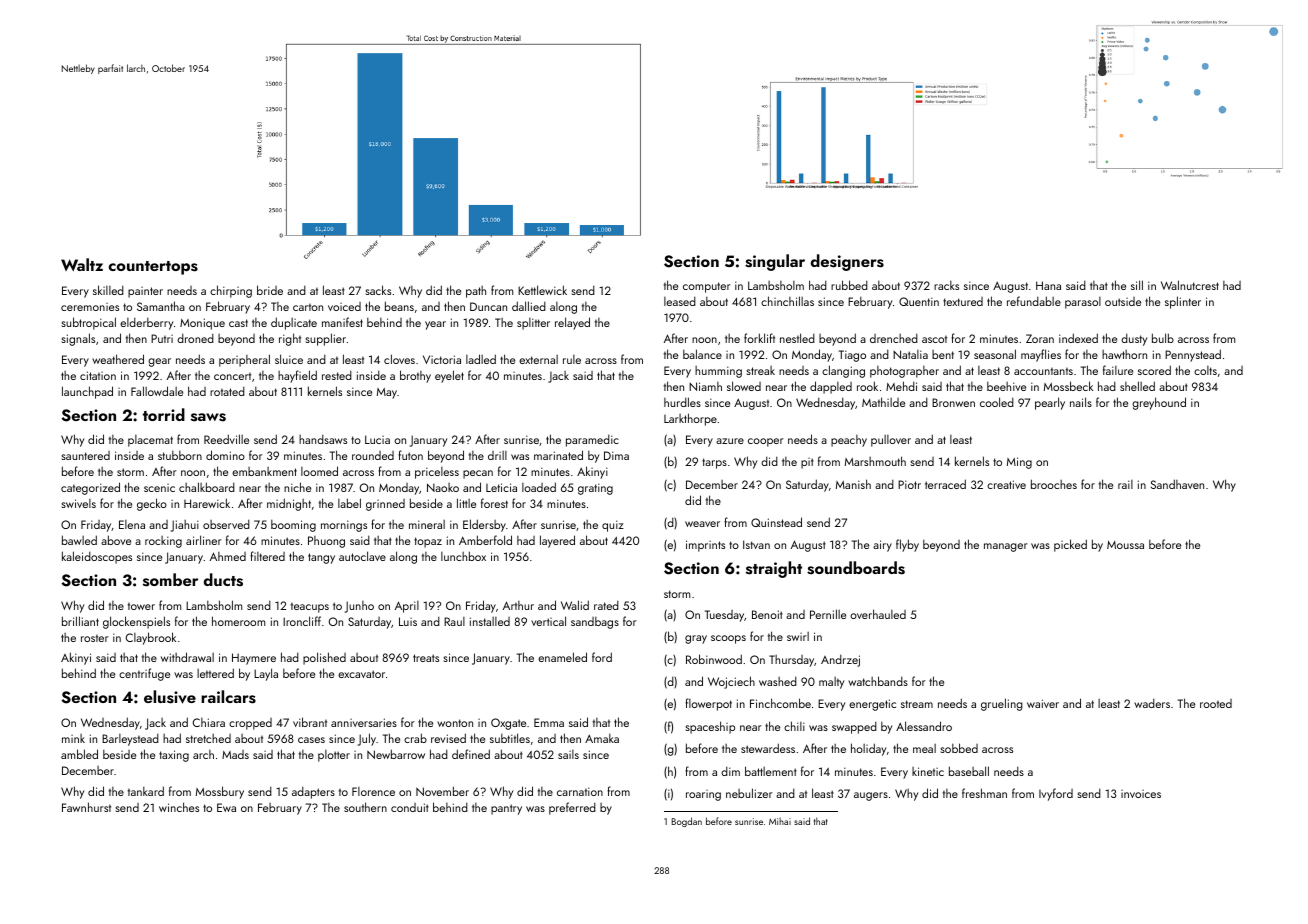  What do you see at coordinates (373, 455) in the screenshot?
I see `rounded` at bounding box center [373, 455].
